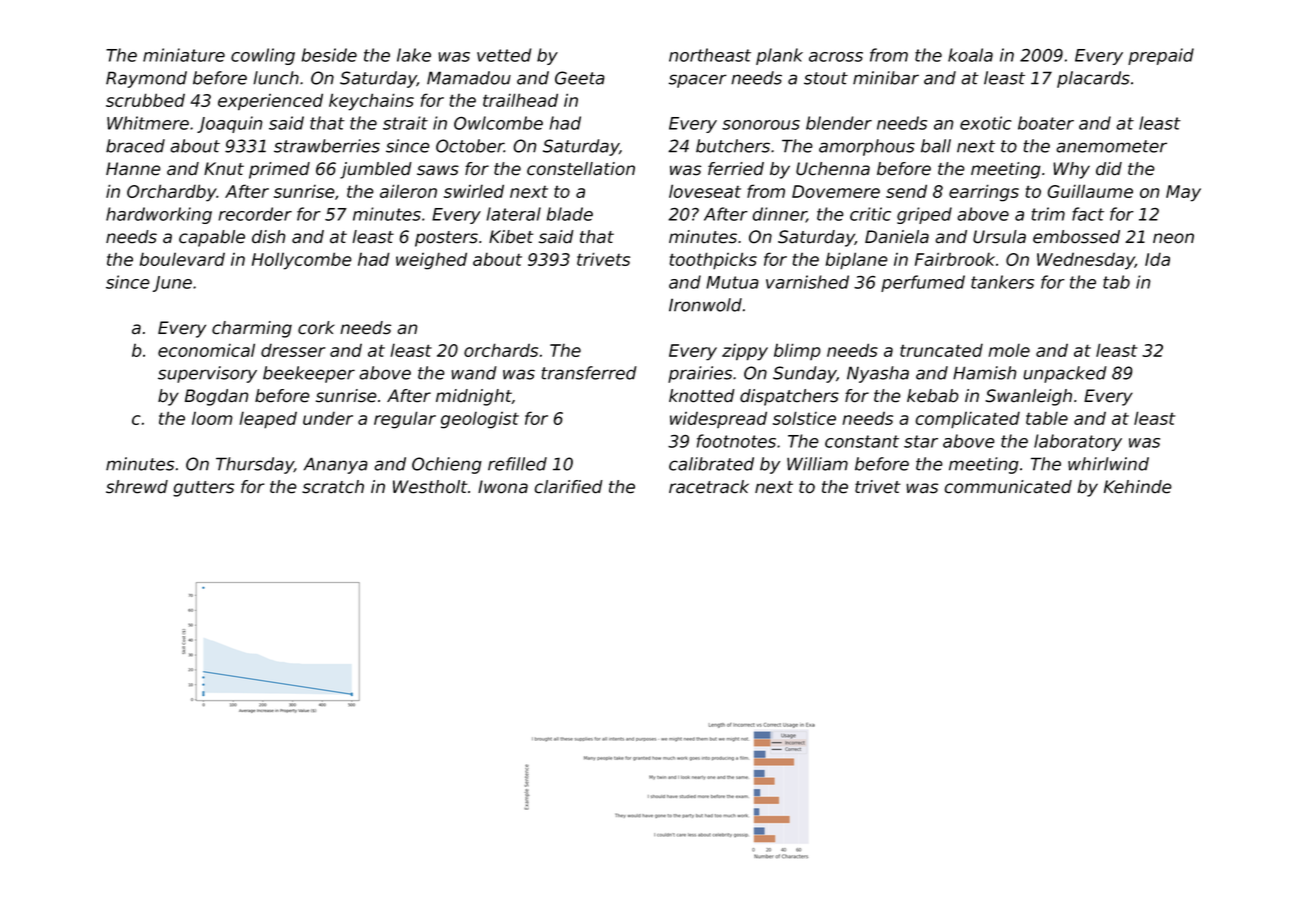 This screenshot has width=1308, height=924. Describe the element at coordinates (924, 215) in the screenshot. I see `griped` at that location.
